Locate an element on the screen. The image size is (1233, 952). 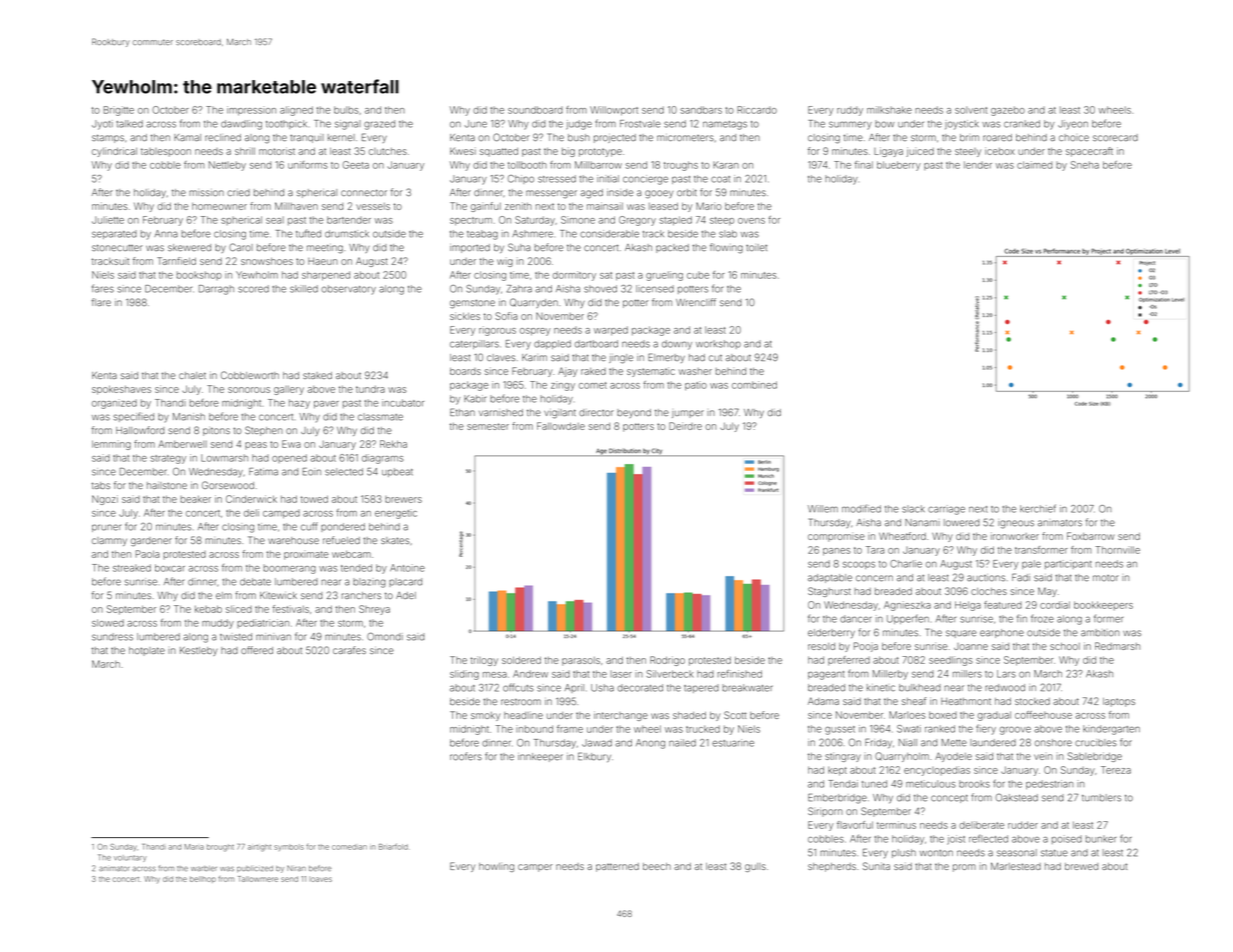
Marlestead is located at coordinates (1016, 866).
